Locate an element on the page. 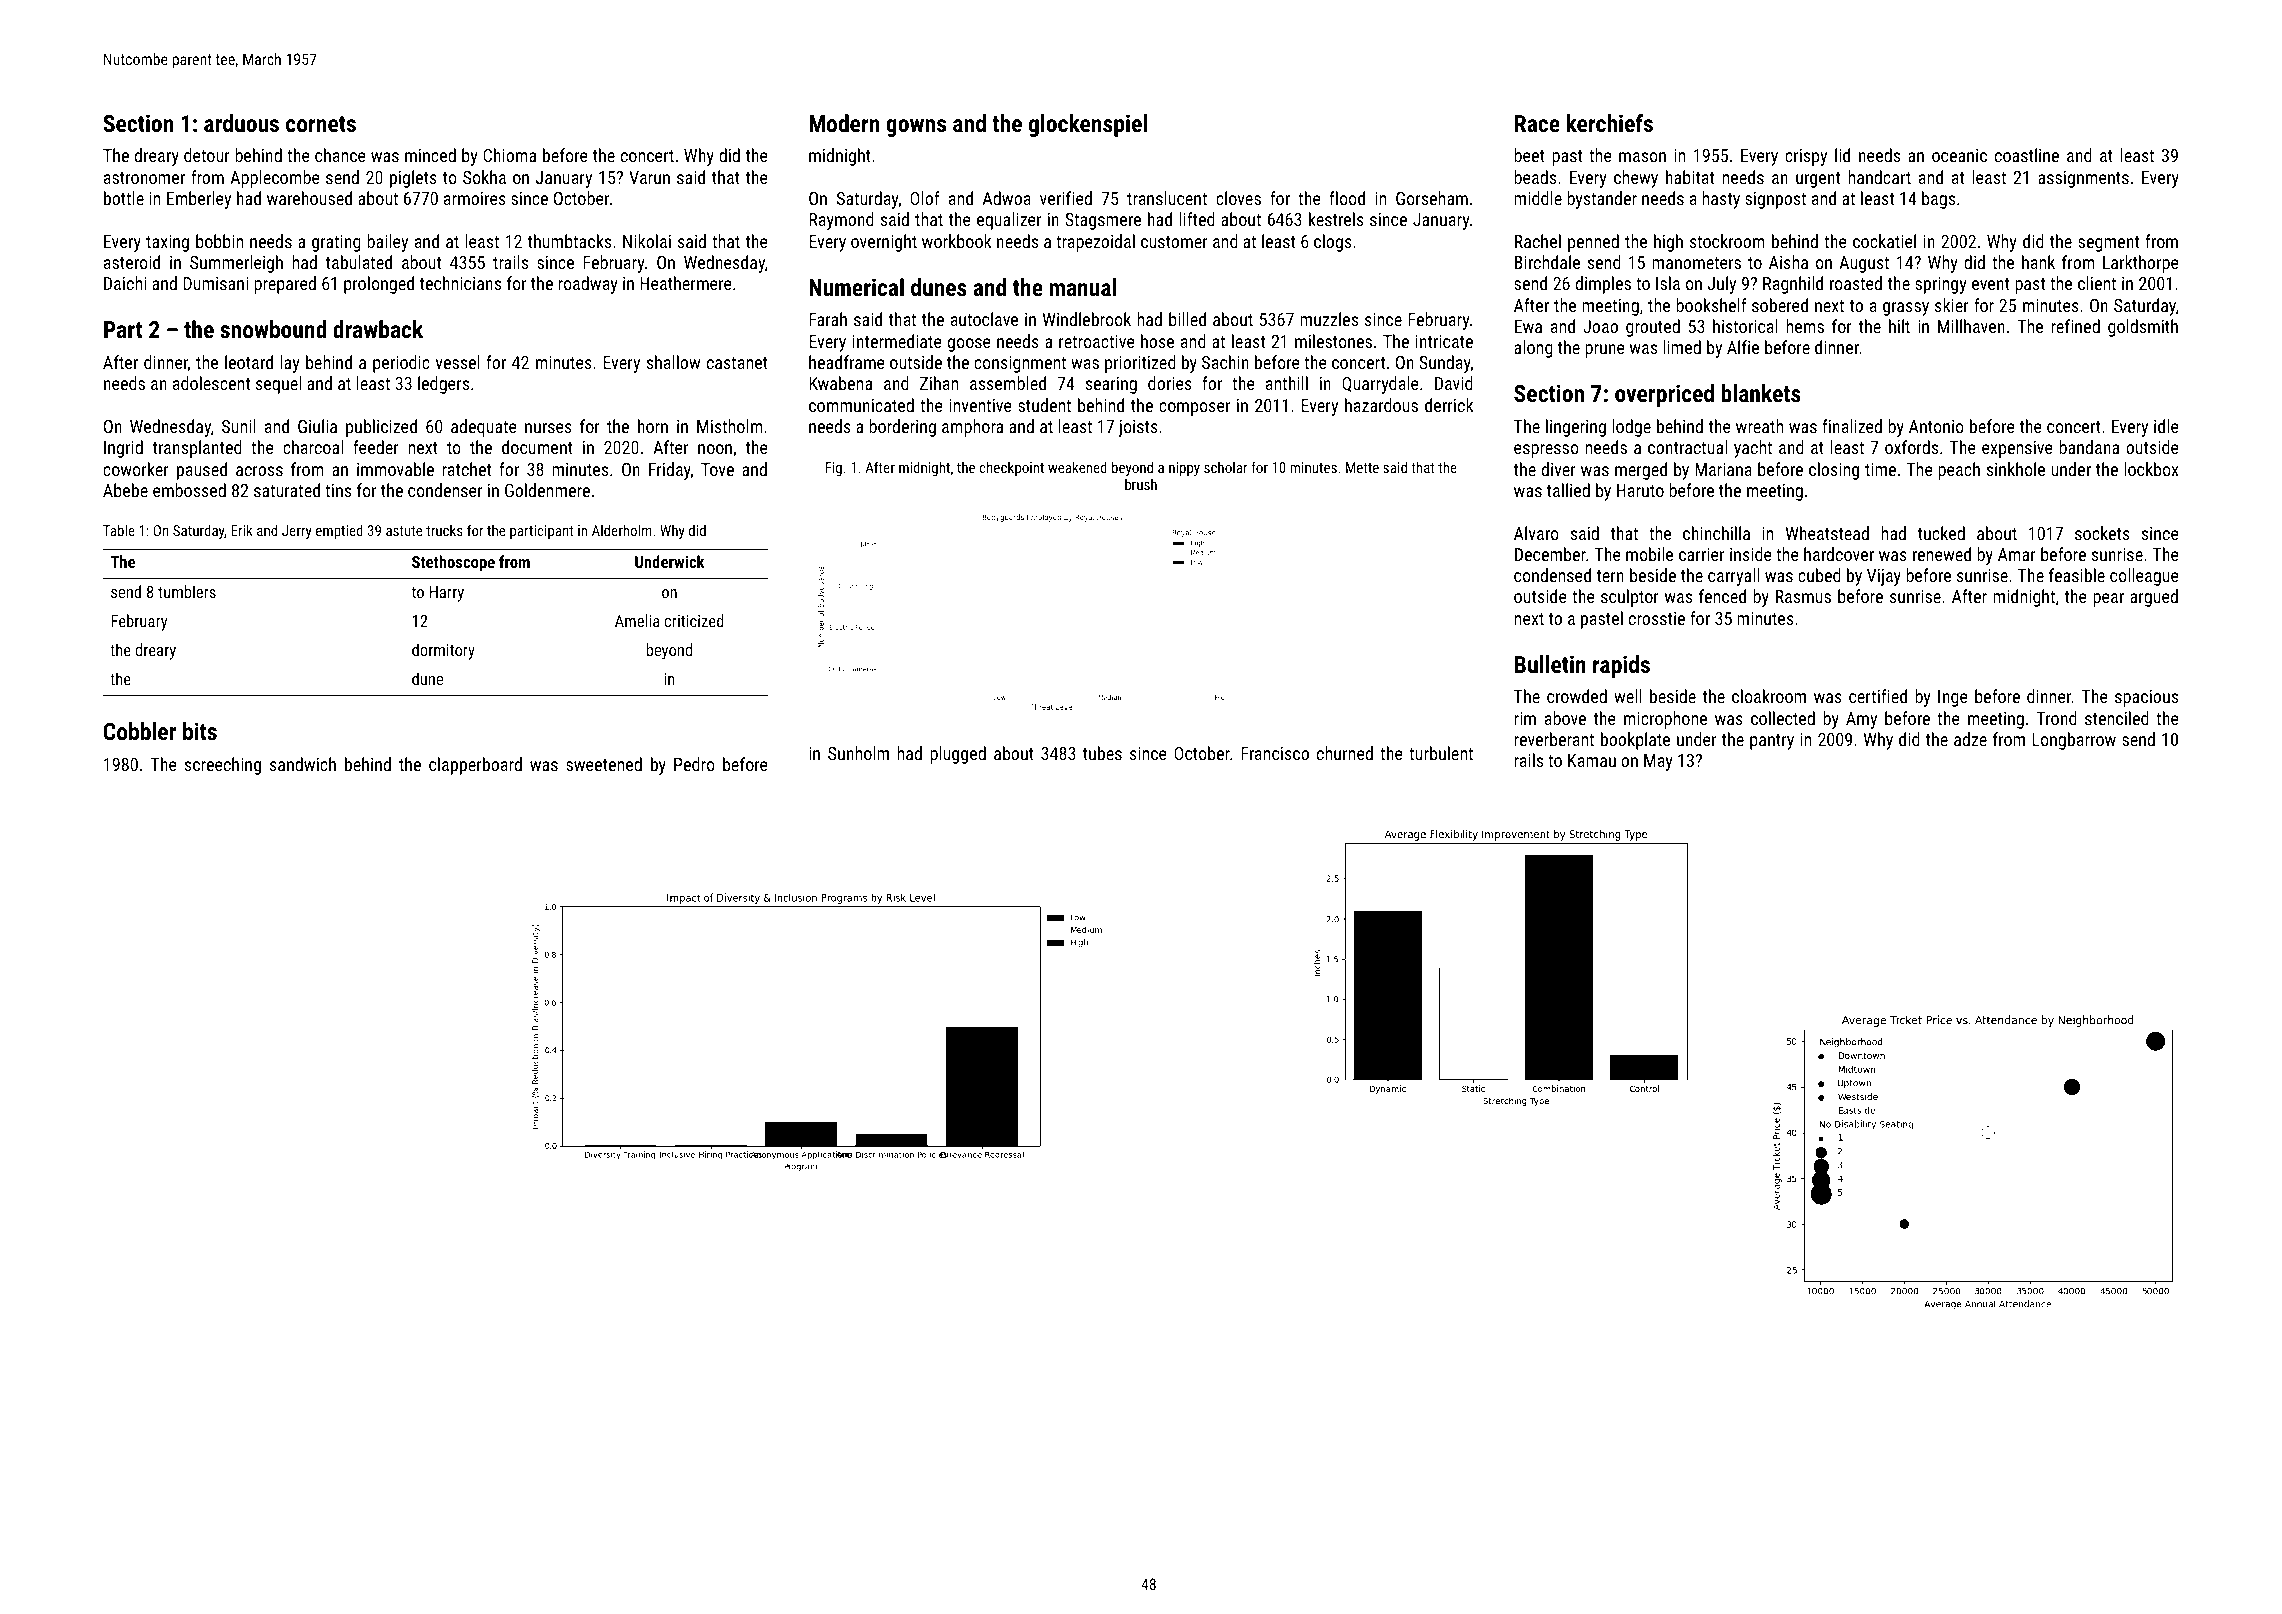 Image resolution: width=2282 pixels, height=1614 pixels. Emberley is located at coordinates (199, 200).
